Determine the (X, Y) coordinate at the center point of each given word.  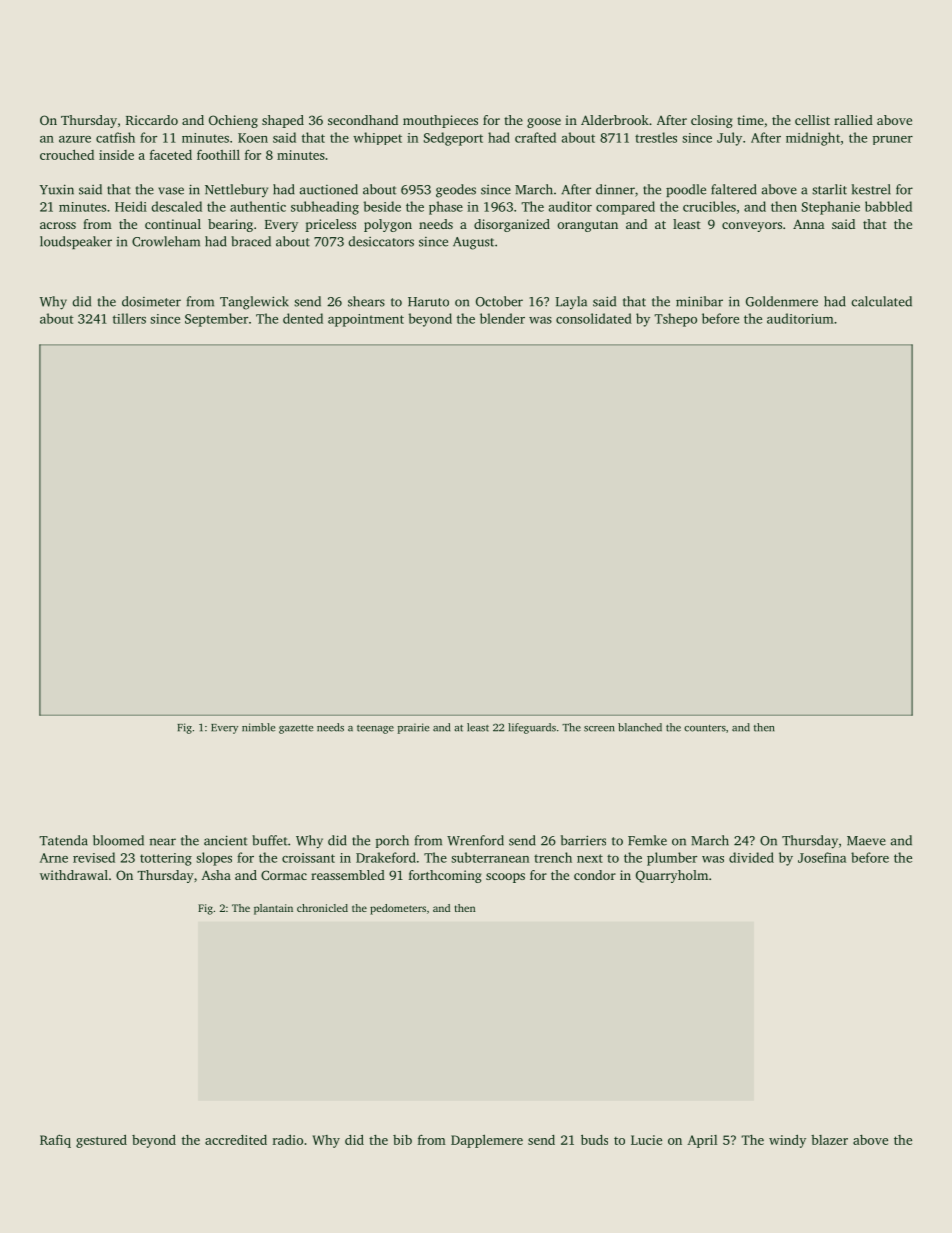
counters (705, 728)
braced (251, 241)
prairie (413, 728)
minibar (699, 301)
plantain (273, 909)
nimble (258, 727)
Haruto (428, 302)
